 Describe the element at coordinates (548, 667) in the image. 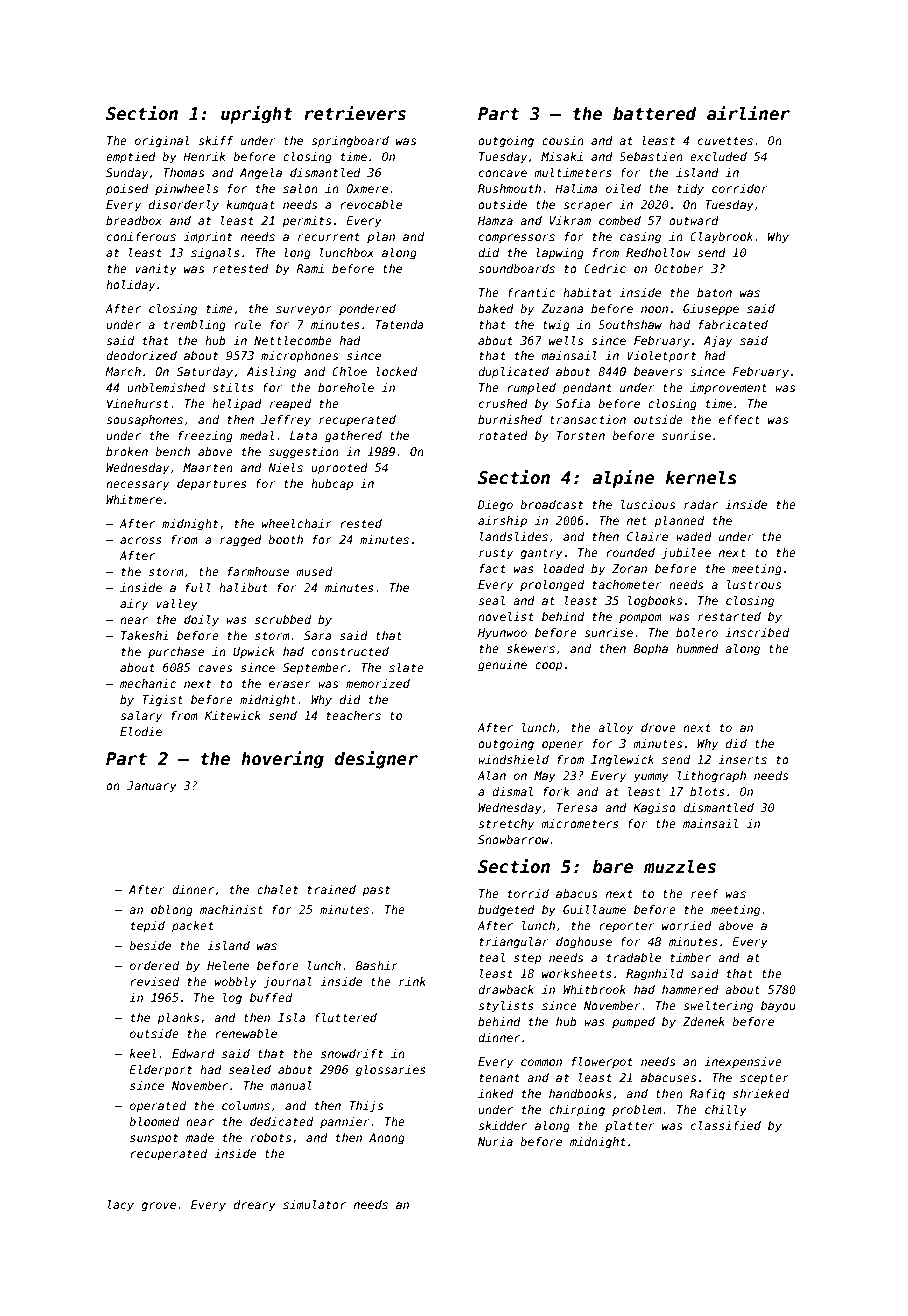

I see `coop` at that location.
